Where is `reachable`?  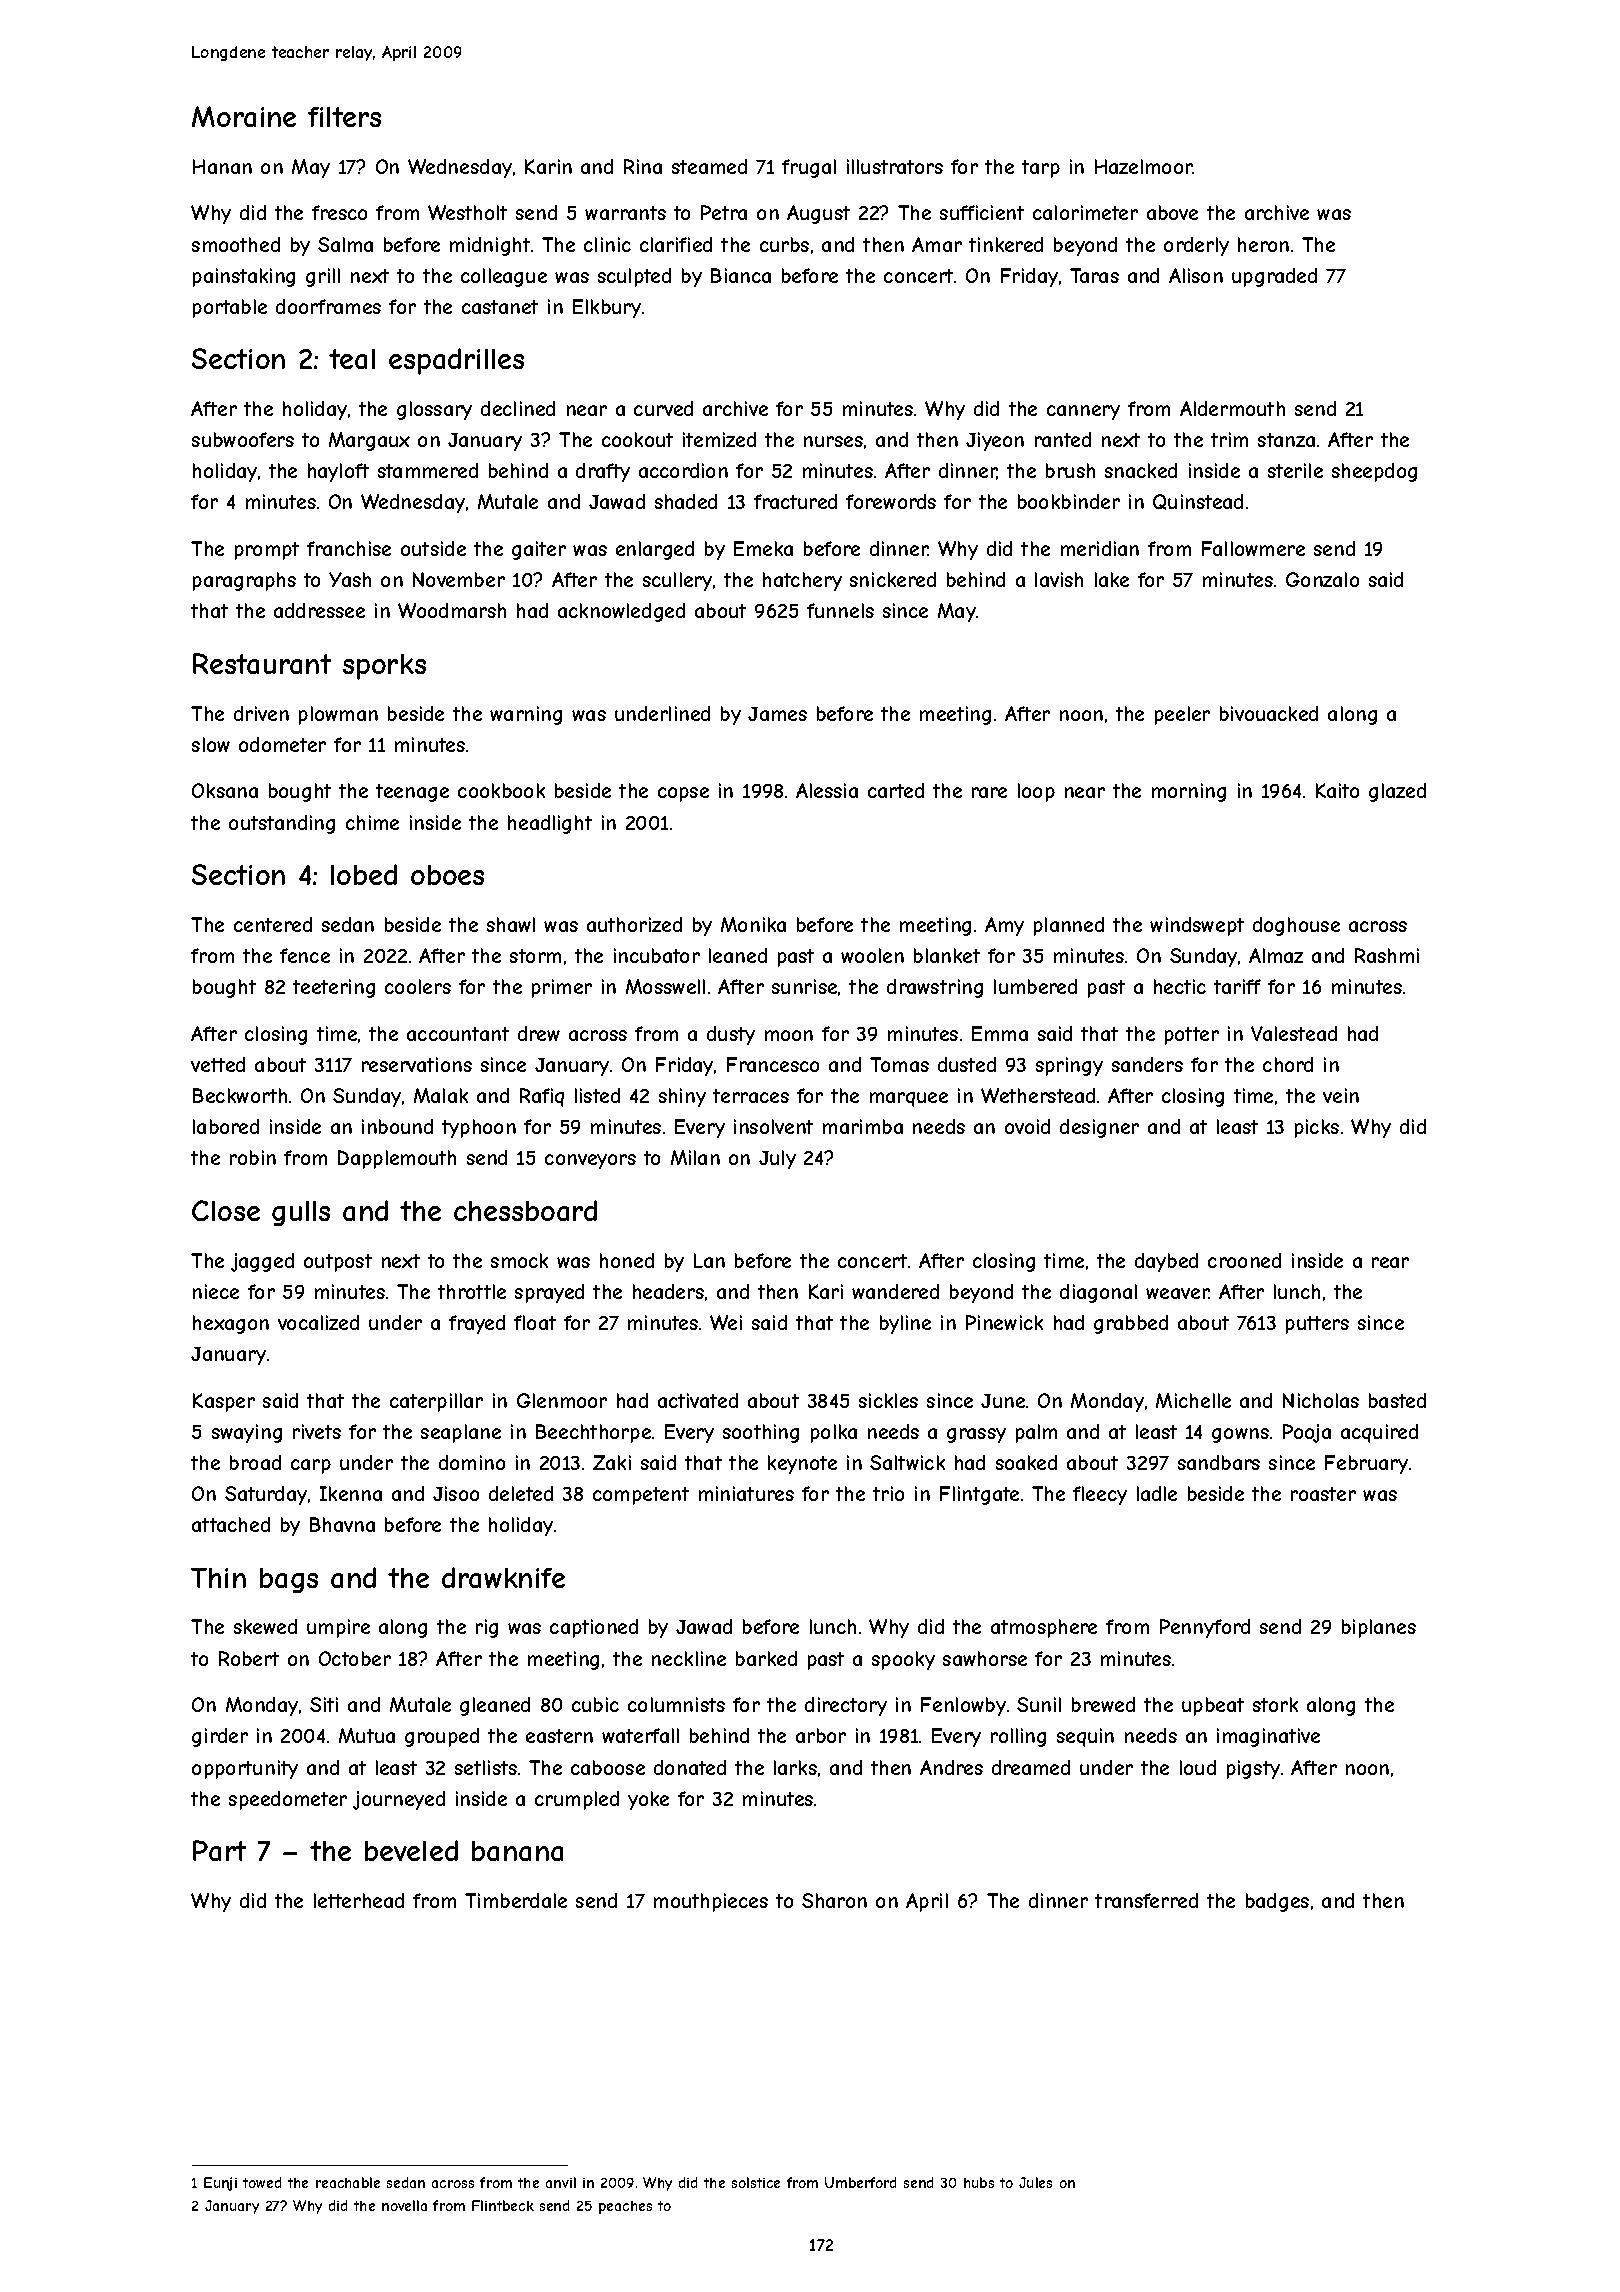
reachable is located at coordinates (348, 2182).
